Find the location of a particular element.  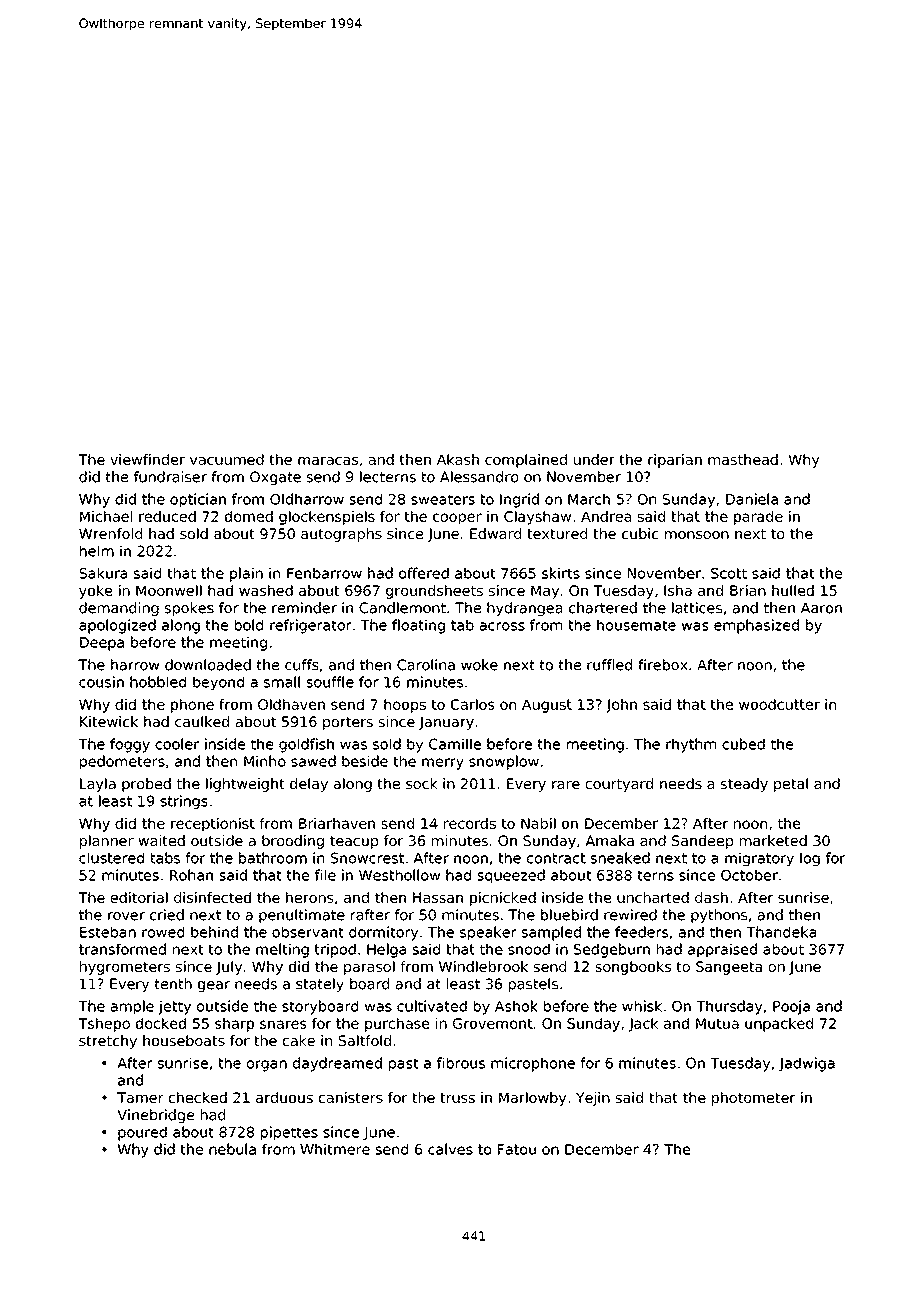

Pooja is located at coordinates (791, 1007).
